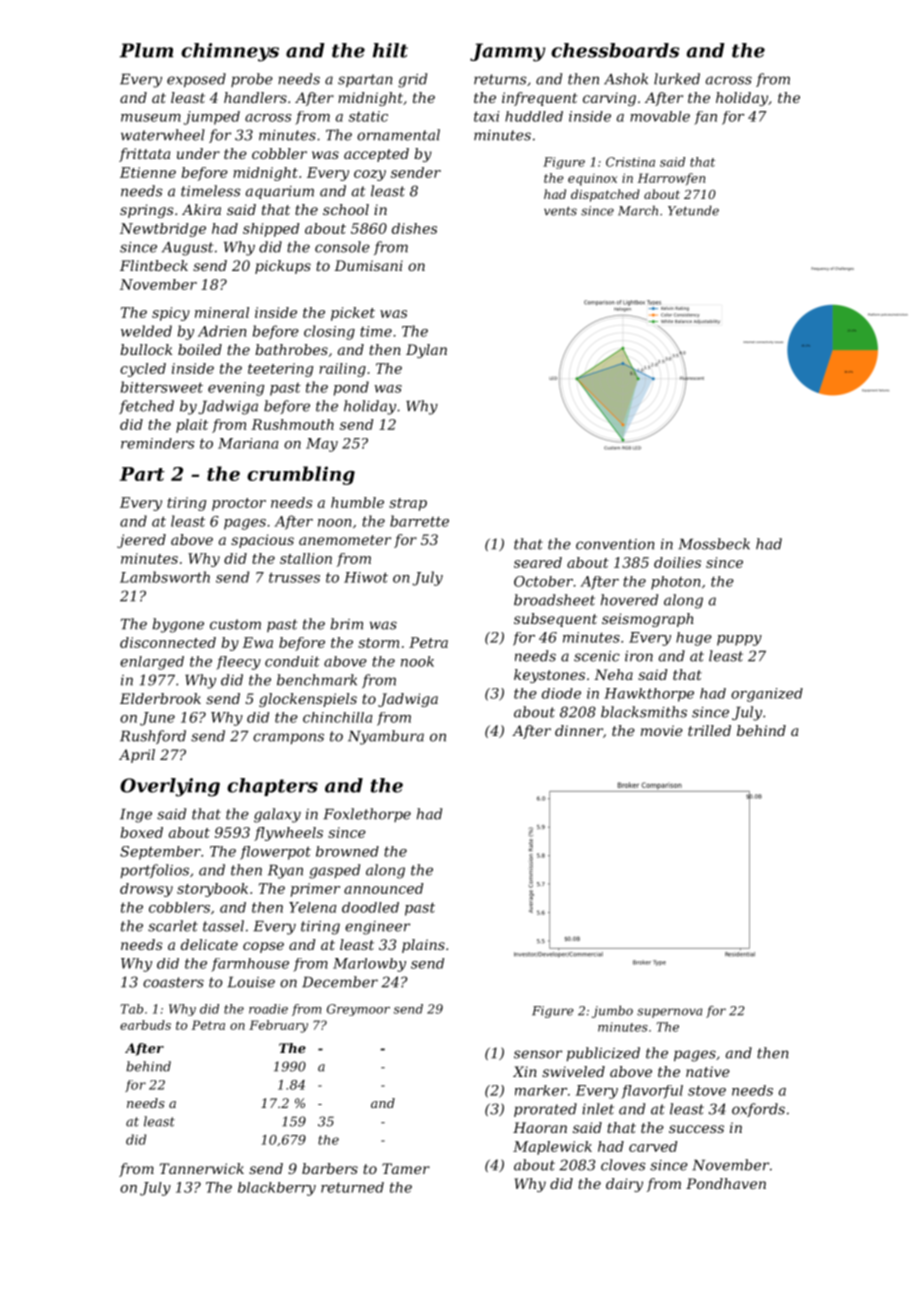 The height and width of the screenshot is (1308, 924). I want to click on Ewa, so click(257, 642).
